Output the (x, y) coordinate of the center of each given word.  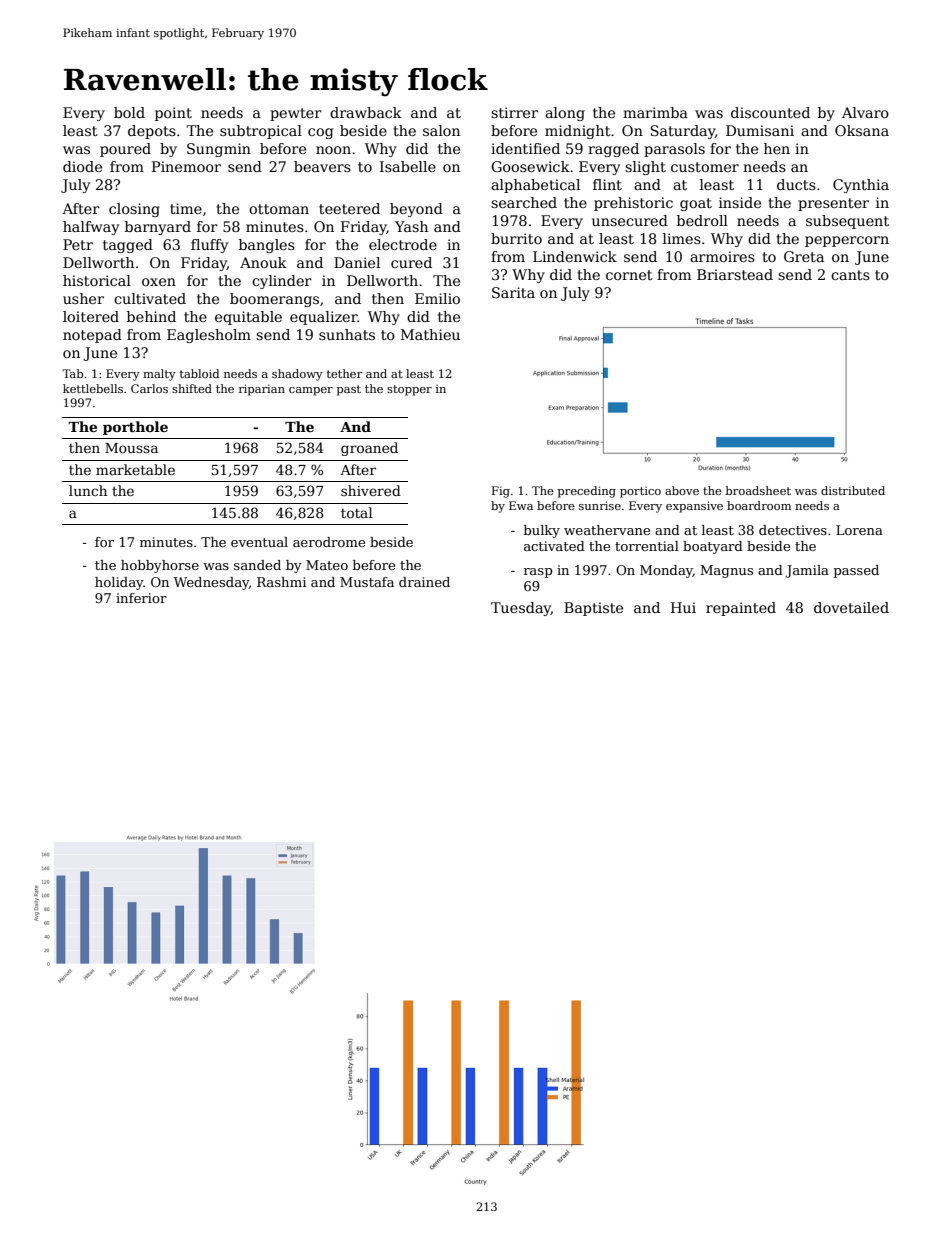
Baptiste (593, 609)
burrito (516, 238)
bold (129, 112)
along (565, 114)
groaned (369, 449)
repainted (741, 609)
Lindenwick (575, 256)
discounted (770, 112)
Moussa (131, 448)
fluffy (209, 246)
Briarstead (735, 274)
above (682, 490)
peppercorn (847, 241)
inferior (141, 598)
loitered (91, 316)
